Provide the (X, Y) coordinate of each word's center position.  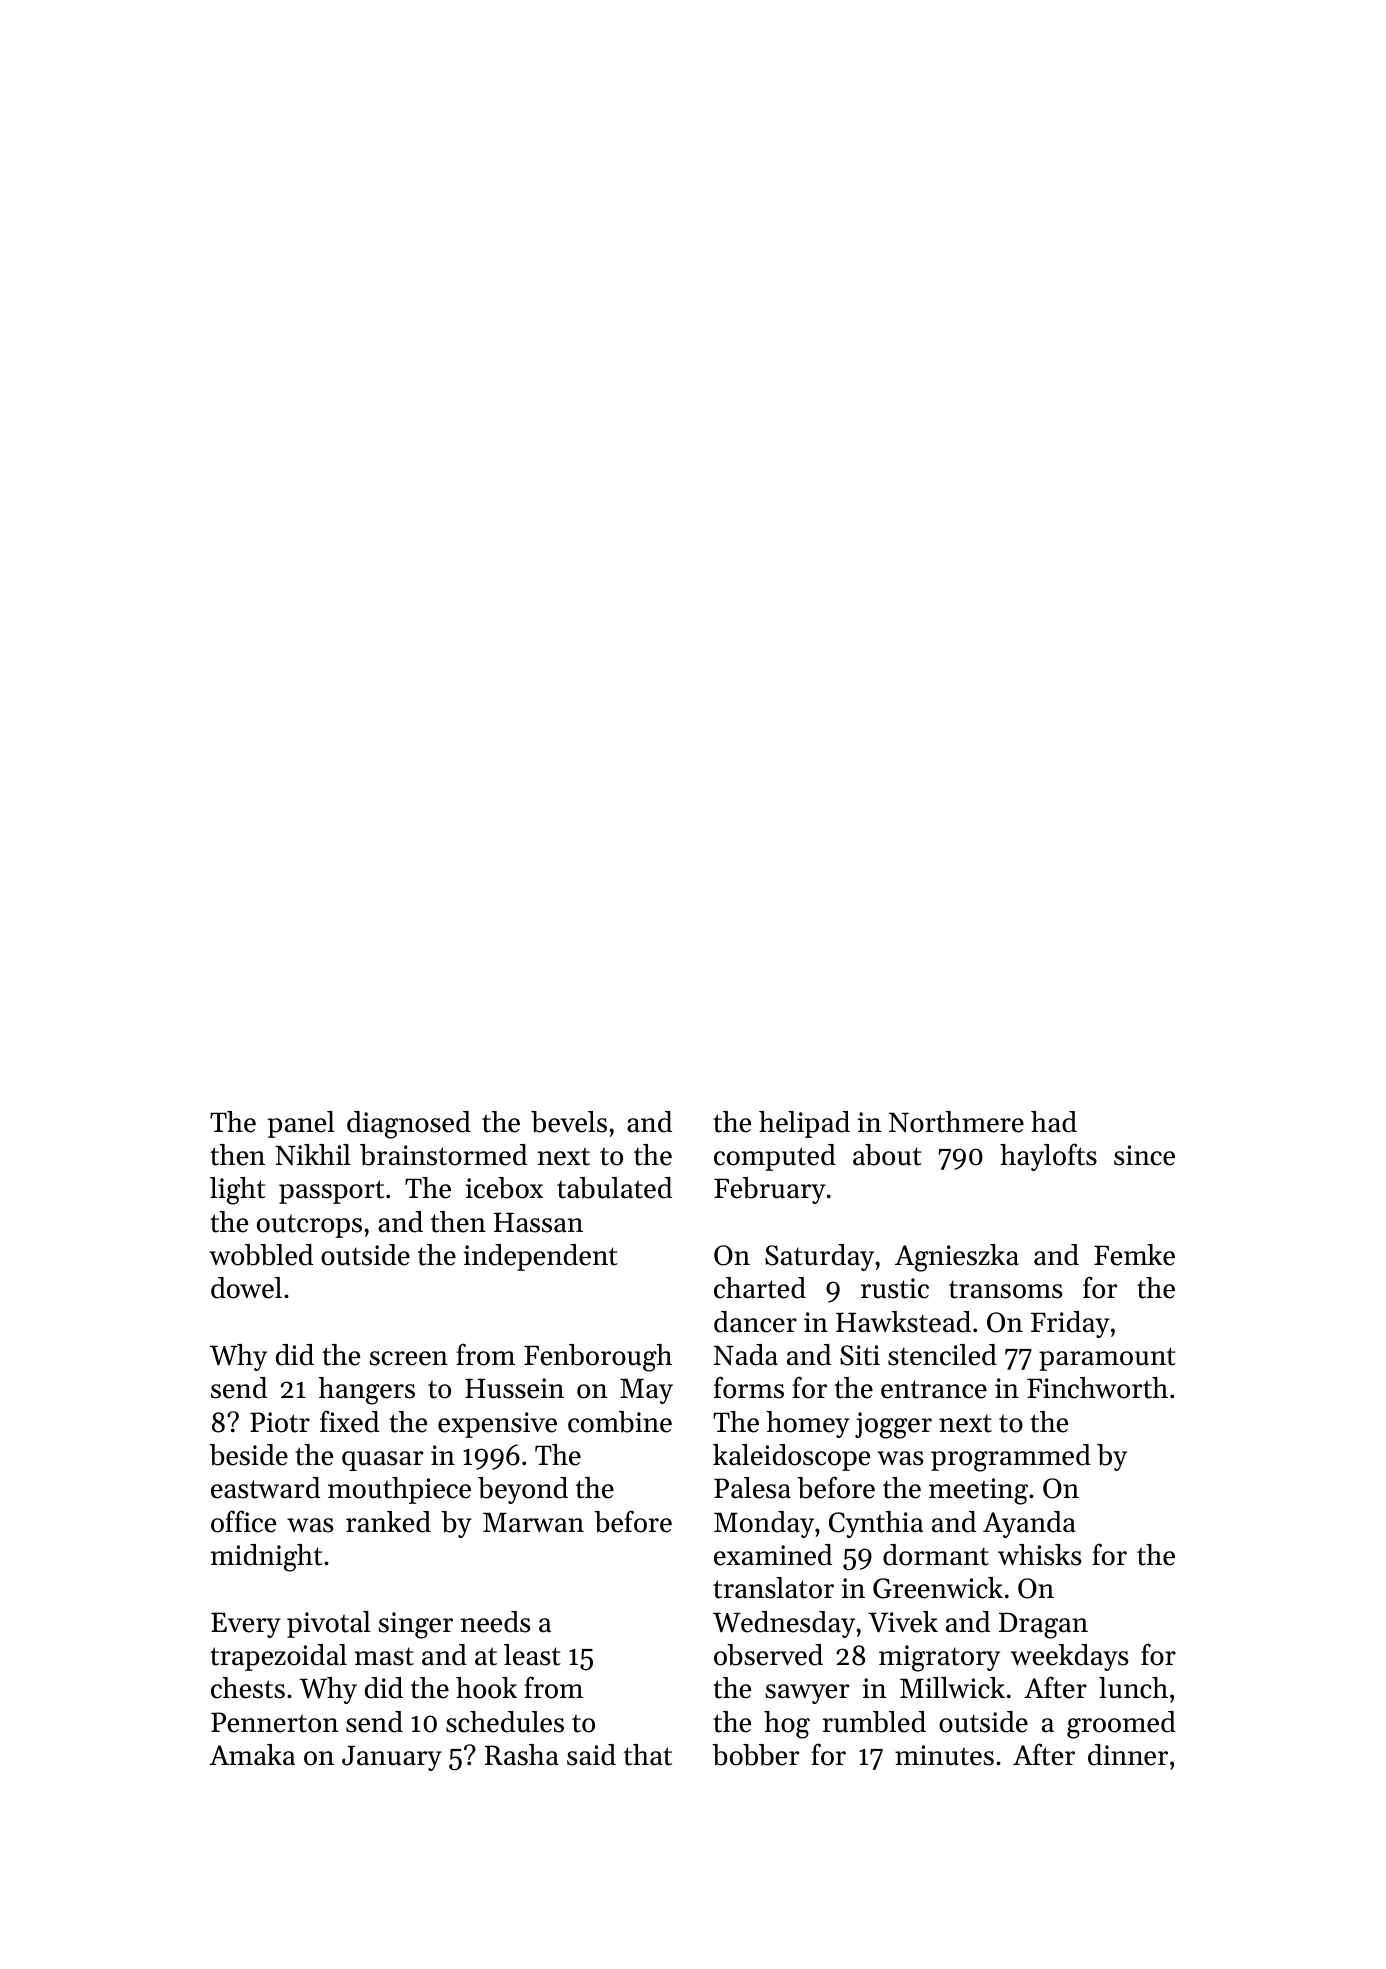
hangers (367, 1391)
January (392, 1758)
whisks (1039, 1555)
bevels (569, 1122)
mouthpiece (399, 1490)
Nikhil (313, 1155)
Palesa (752, 1488)
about (887, 1155)
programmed (1011, 1458)
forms (749, 1387)
